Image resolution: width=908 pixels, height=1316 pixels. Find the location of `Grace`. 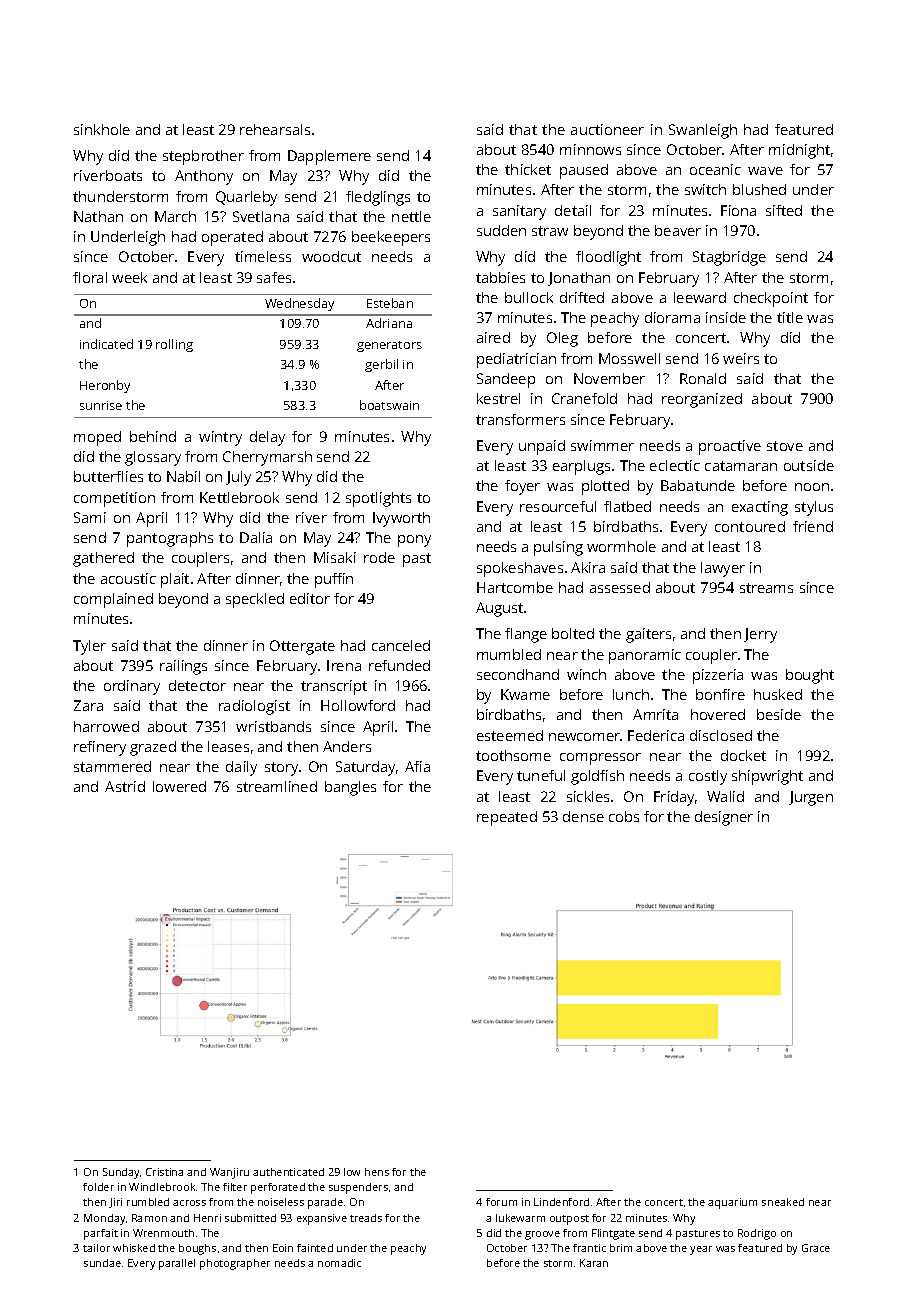

Grace is located at coordinates (816, 1248).
